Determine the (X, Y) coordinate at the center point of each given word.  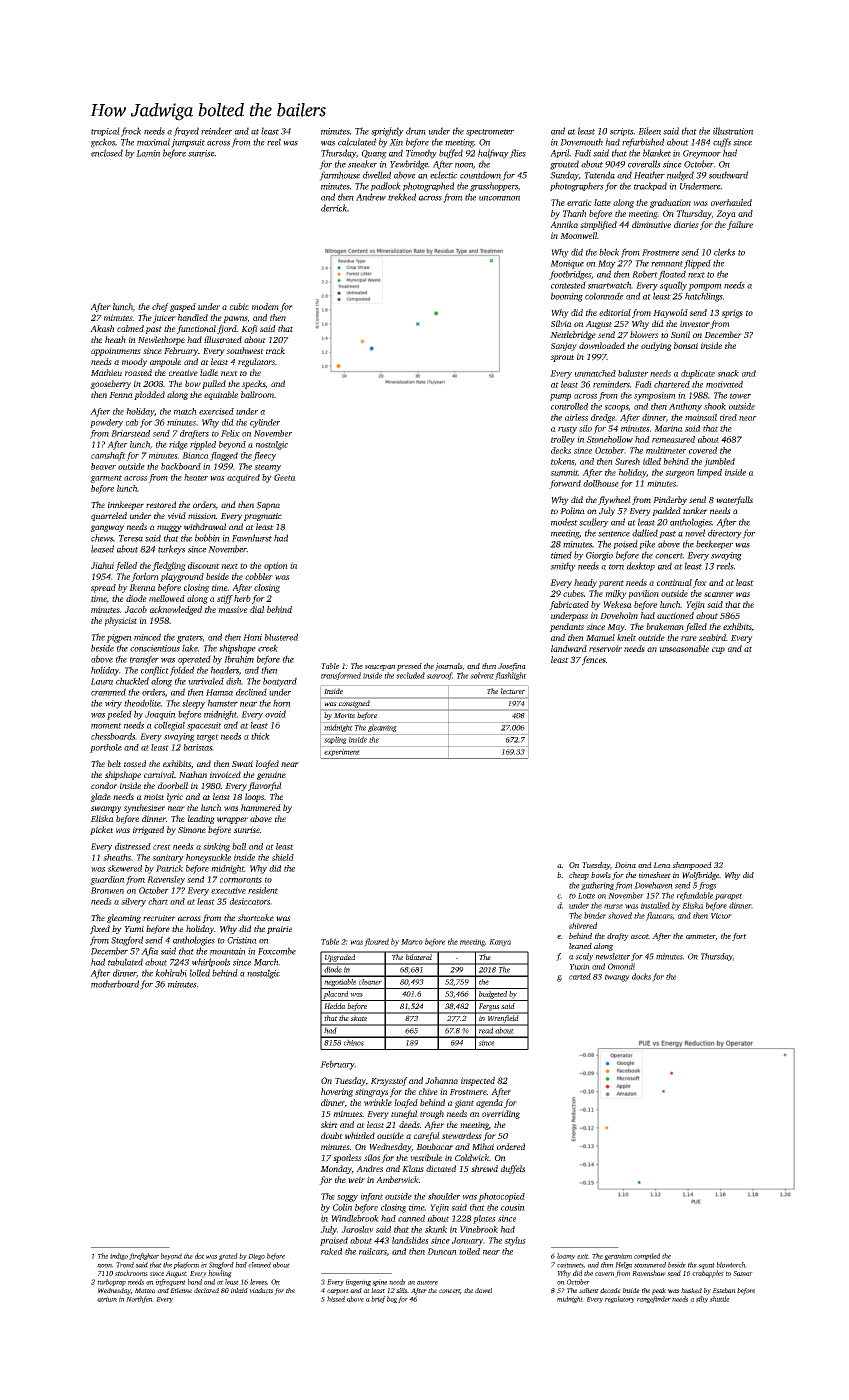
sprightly (387, 132)
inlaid (239, 1290)
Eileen (649, 131)
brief (378, 1299)
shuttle (719, 1299)
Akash (102, 328)
